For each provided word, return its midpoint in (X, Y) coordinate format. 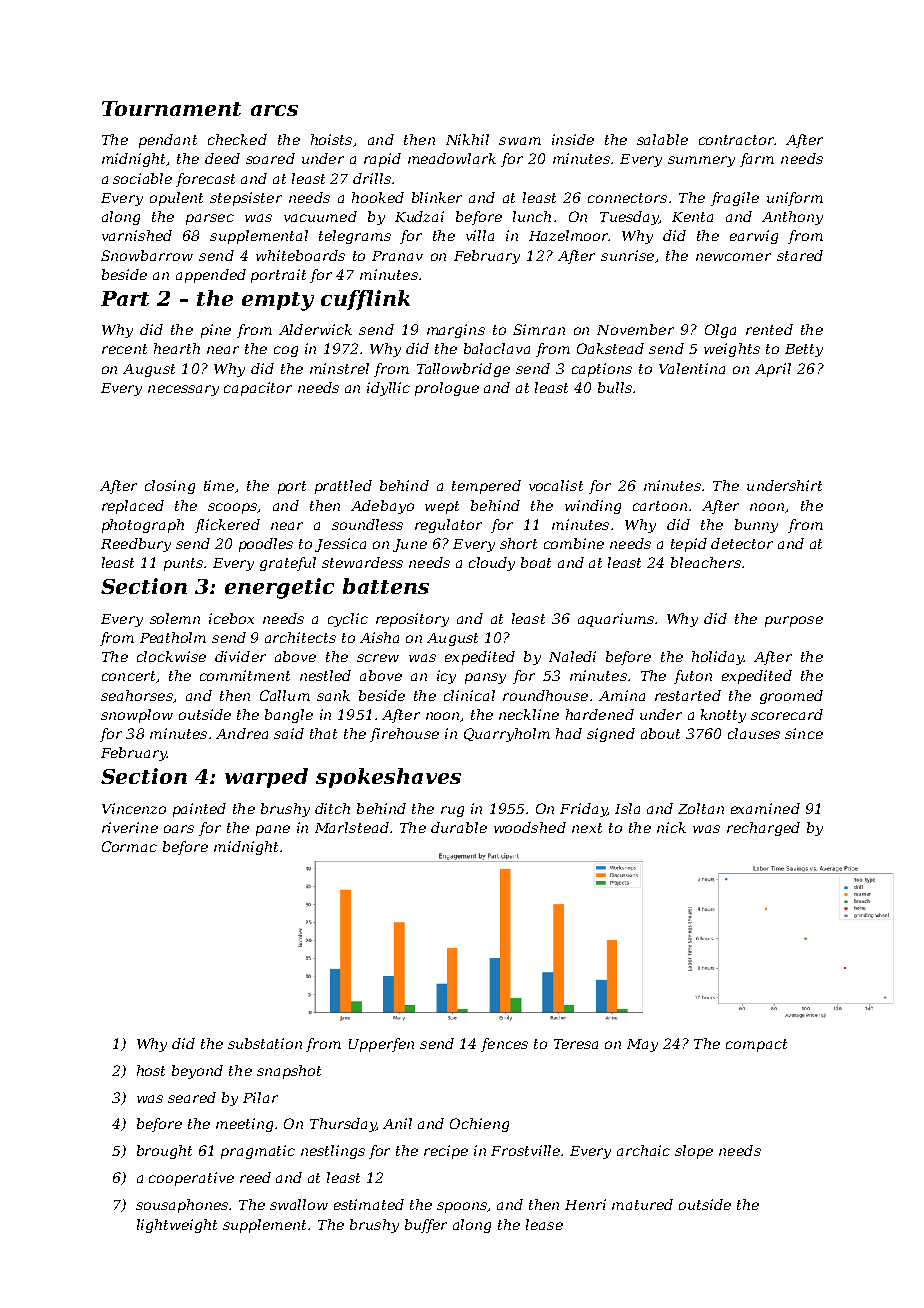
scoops (232, 508)
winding (593, 507)
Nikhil (467, 139)
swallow (299, 1204)
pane (273, 830)
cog (286, 351)
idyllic (388, 389)
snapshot (289, 1072)
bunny (756, 526)
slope (694, 1152)
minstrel (339, 368)
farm (757, 160)
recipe (446, 1152)
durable (459, 827)
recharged (763, 829)
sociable (142, 178)
